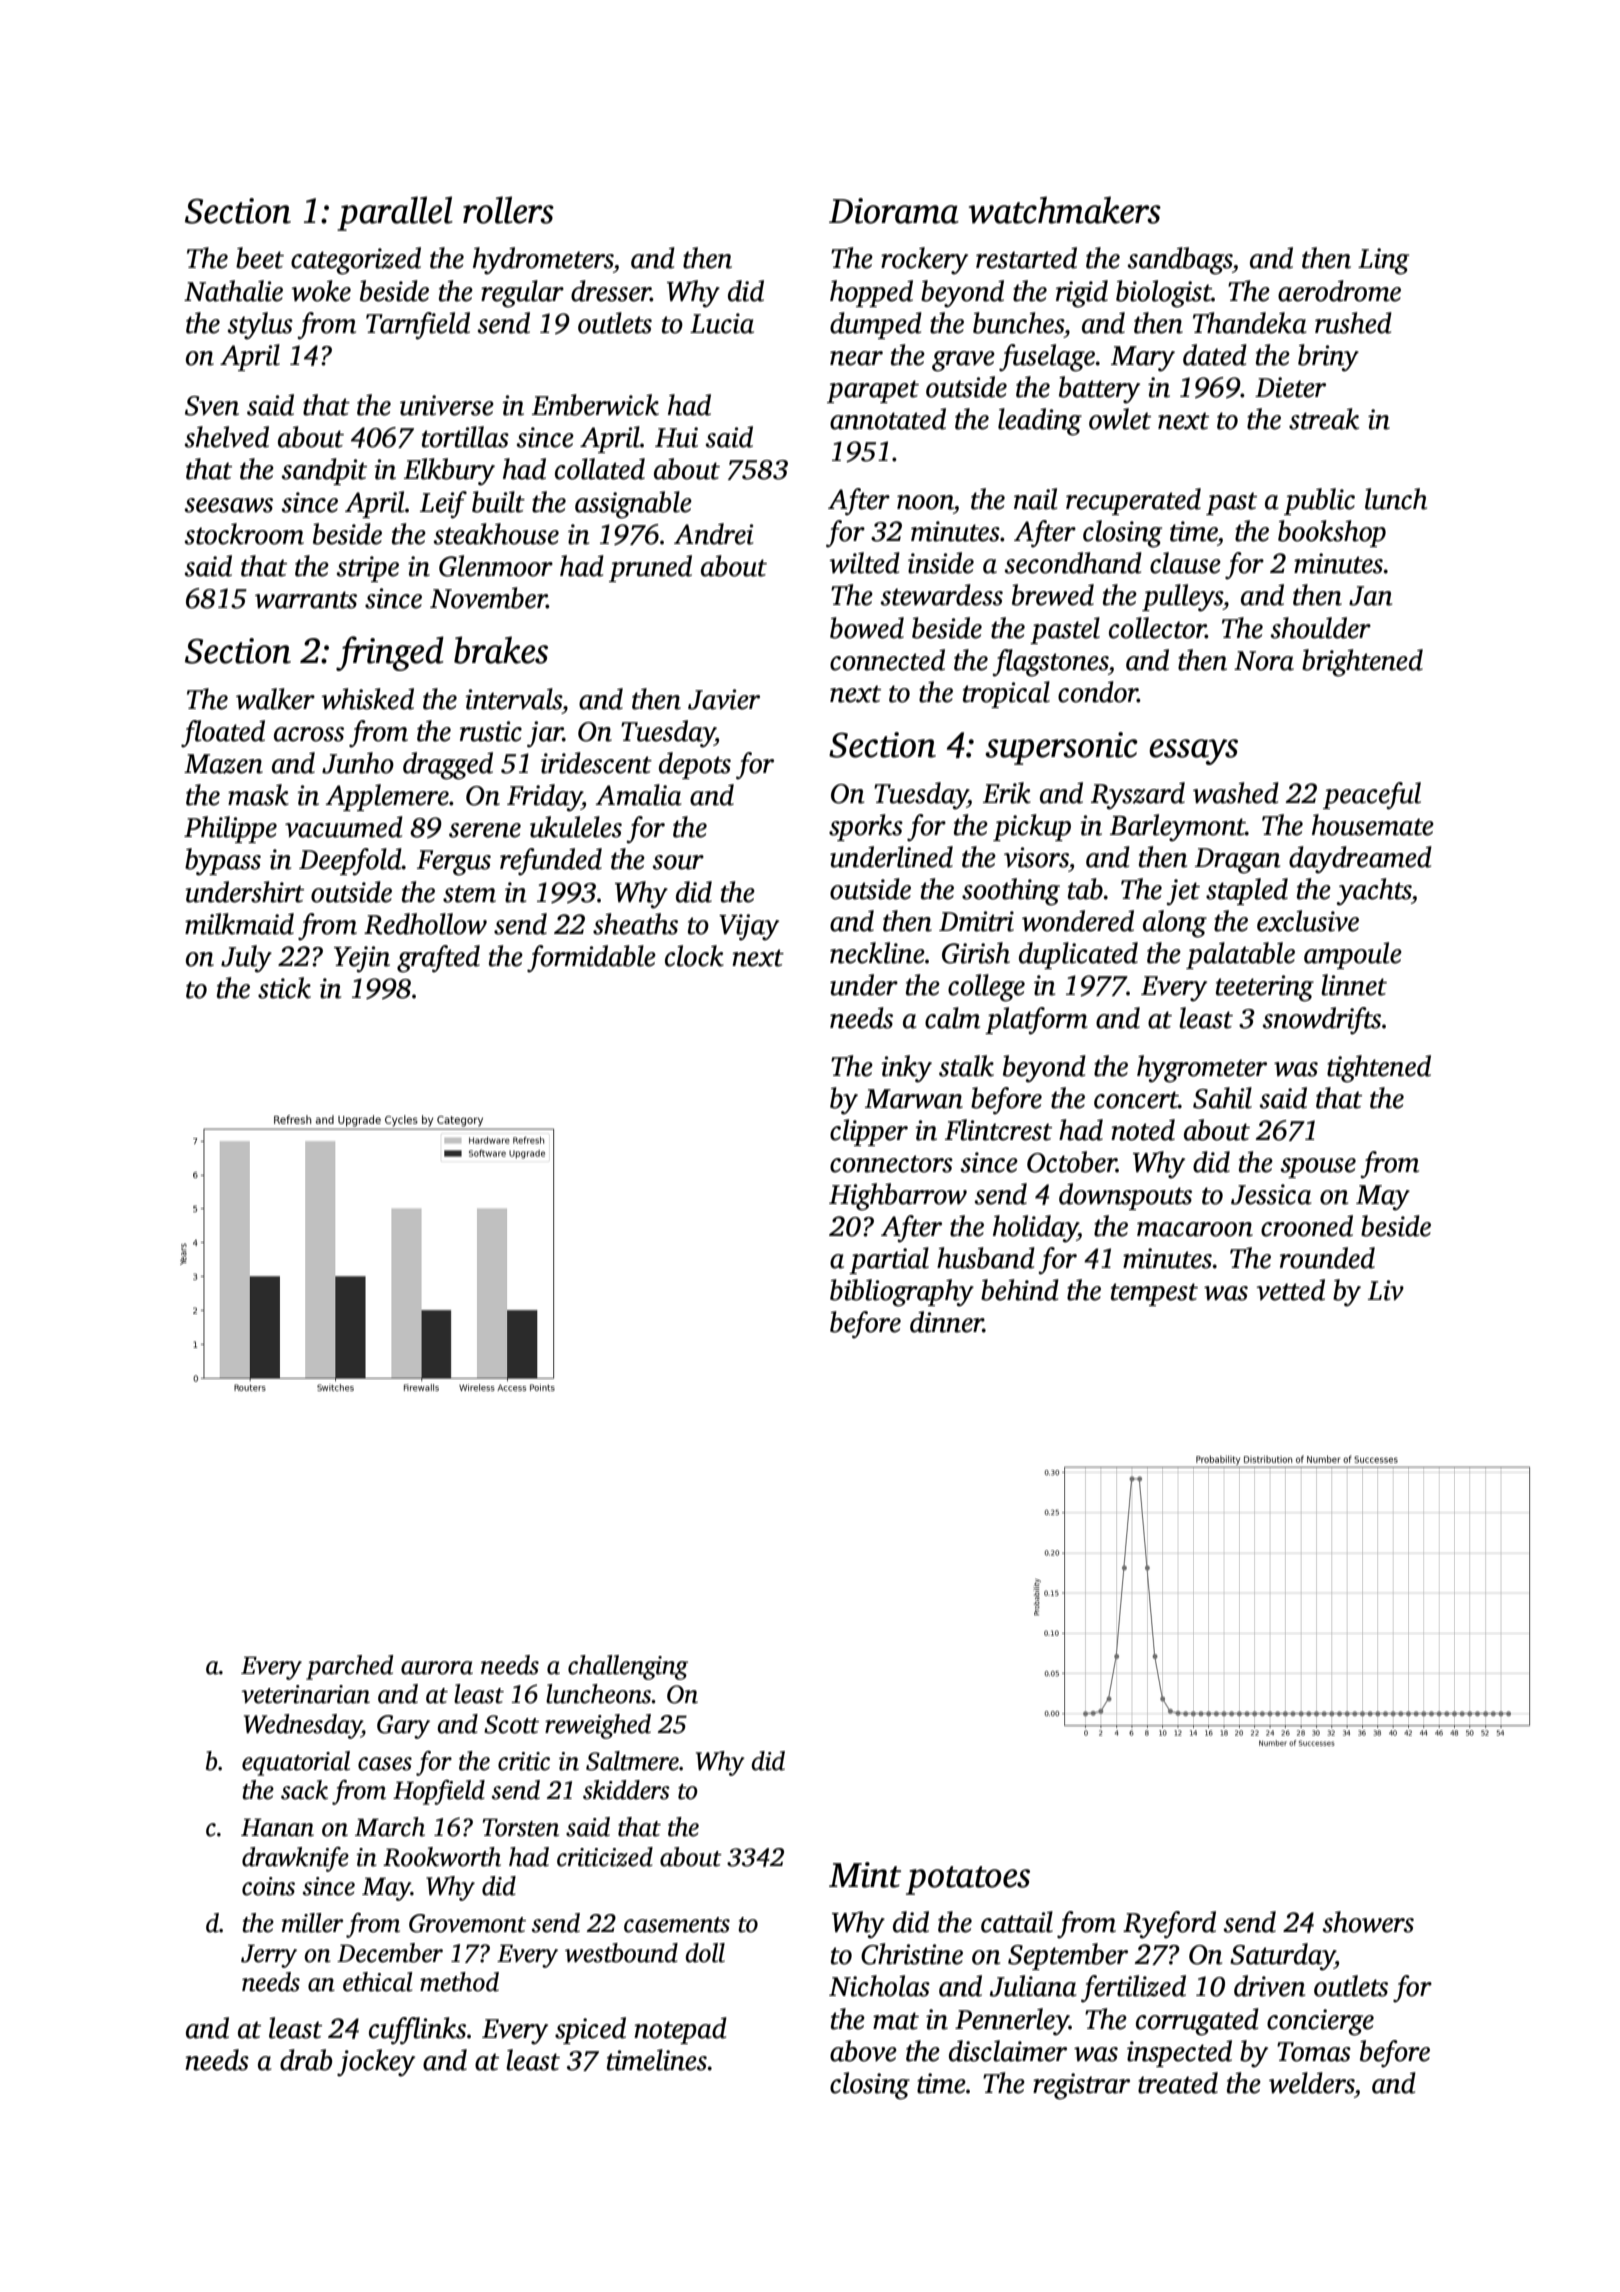 The image size is (1620, 2292). I want to click on Diorama, so click(894, 211).
